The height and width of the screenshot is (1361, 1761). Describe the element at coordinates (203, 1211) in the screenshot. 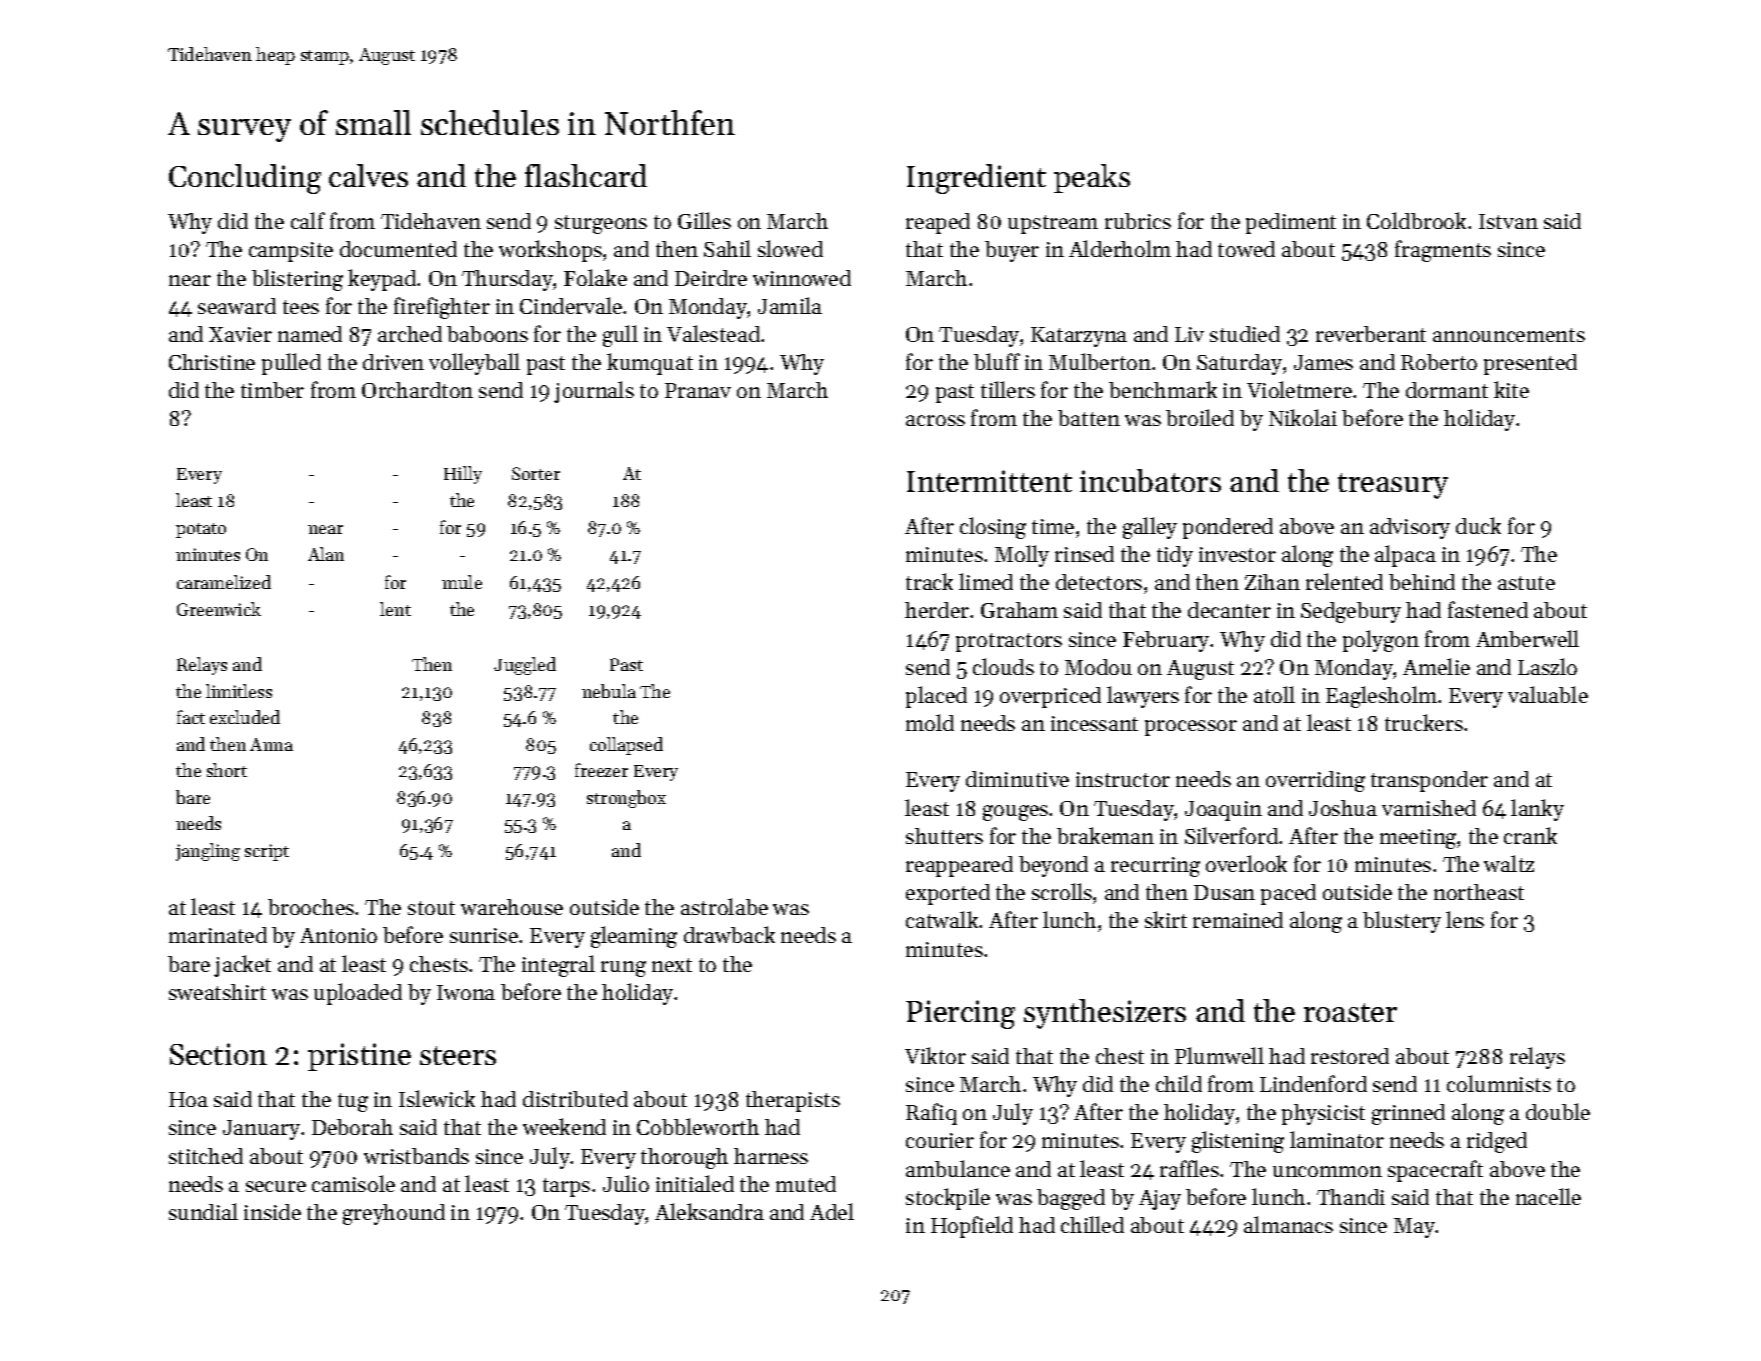

I see `sundial` at that location.
